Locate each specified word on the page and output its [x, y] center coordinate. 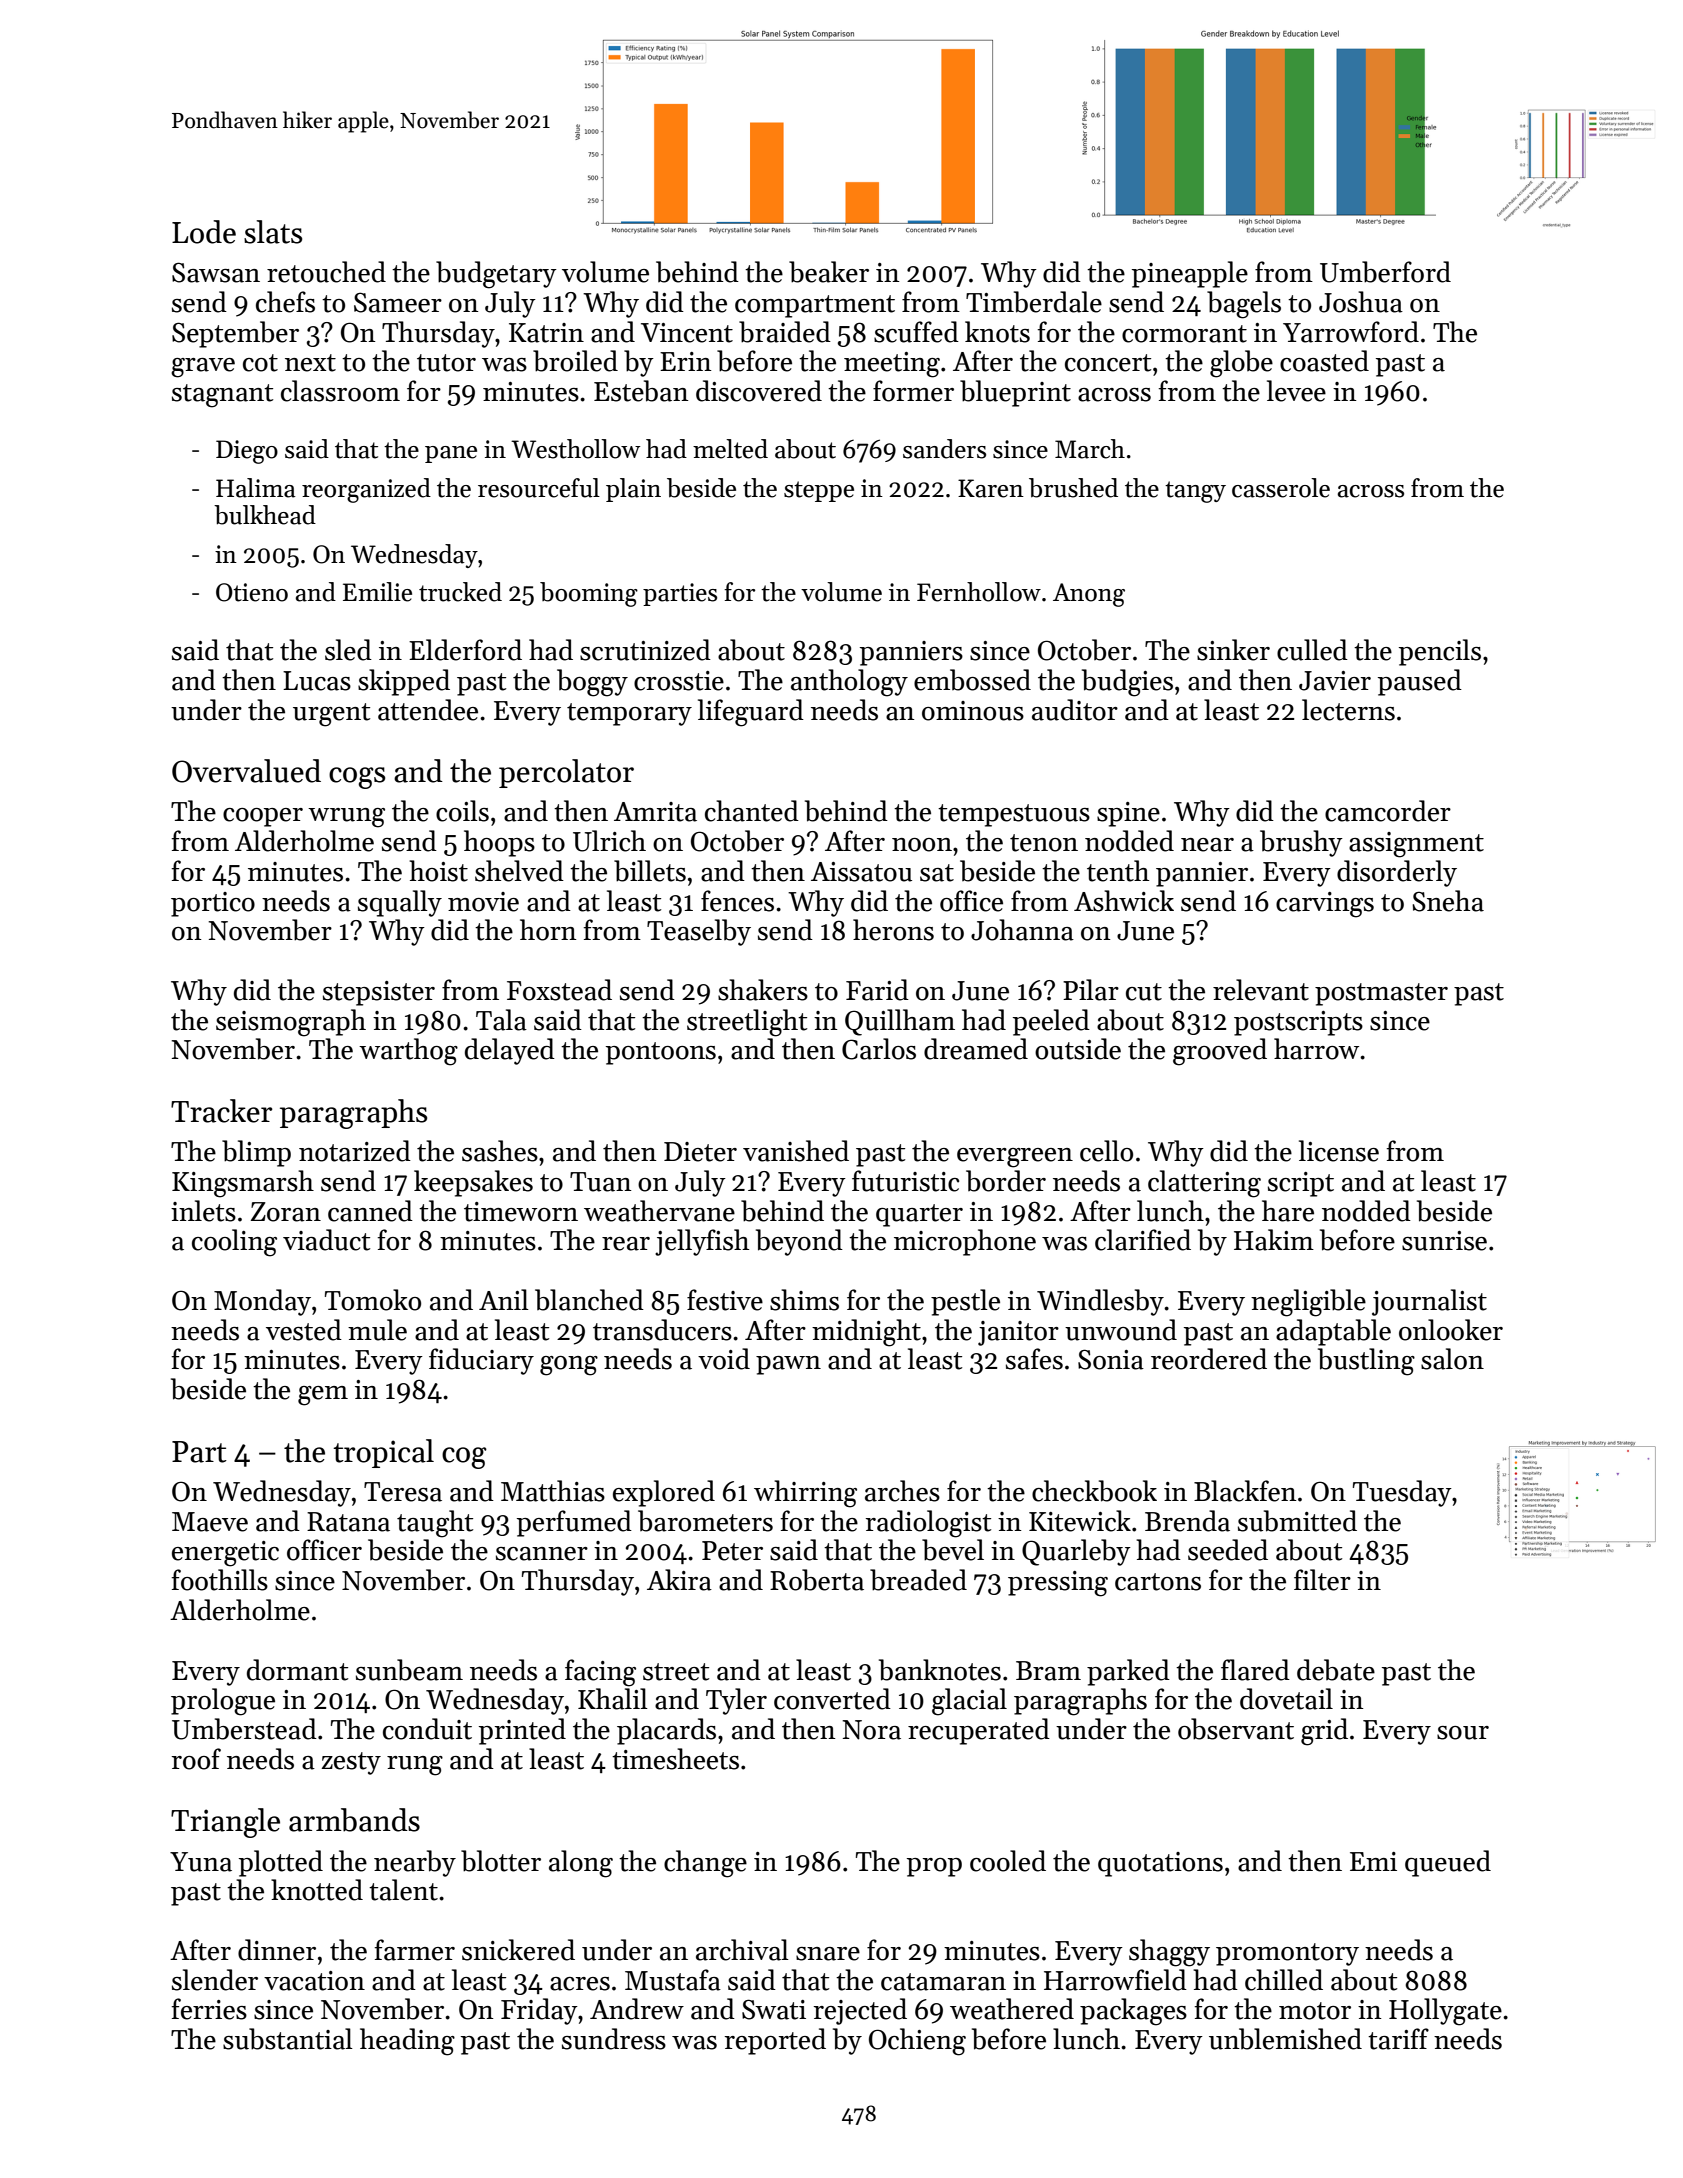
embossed [972, 680]
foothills [220, 1580]
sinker [1233, 650]
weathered [1012, 2009]
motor [1315, 2011]
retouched [326, 272]
